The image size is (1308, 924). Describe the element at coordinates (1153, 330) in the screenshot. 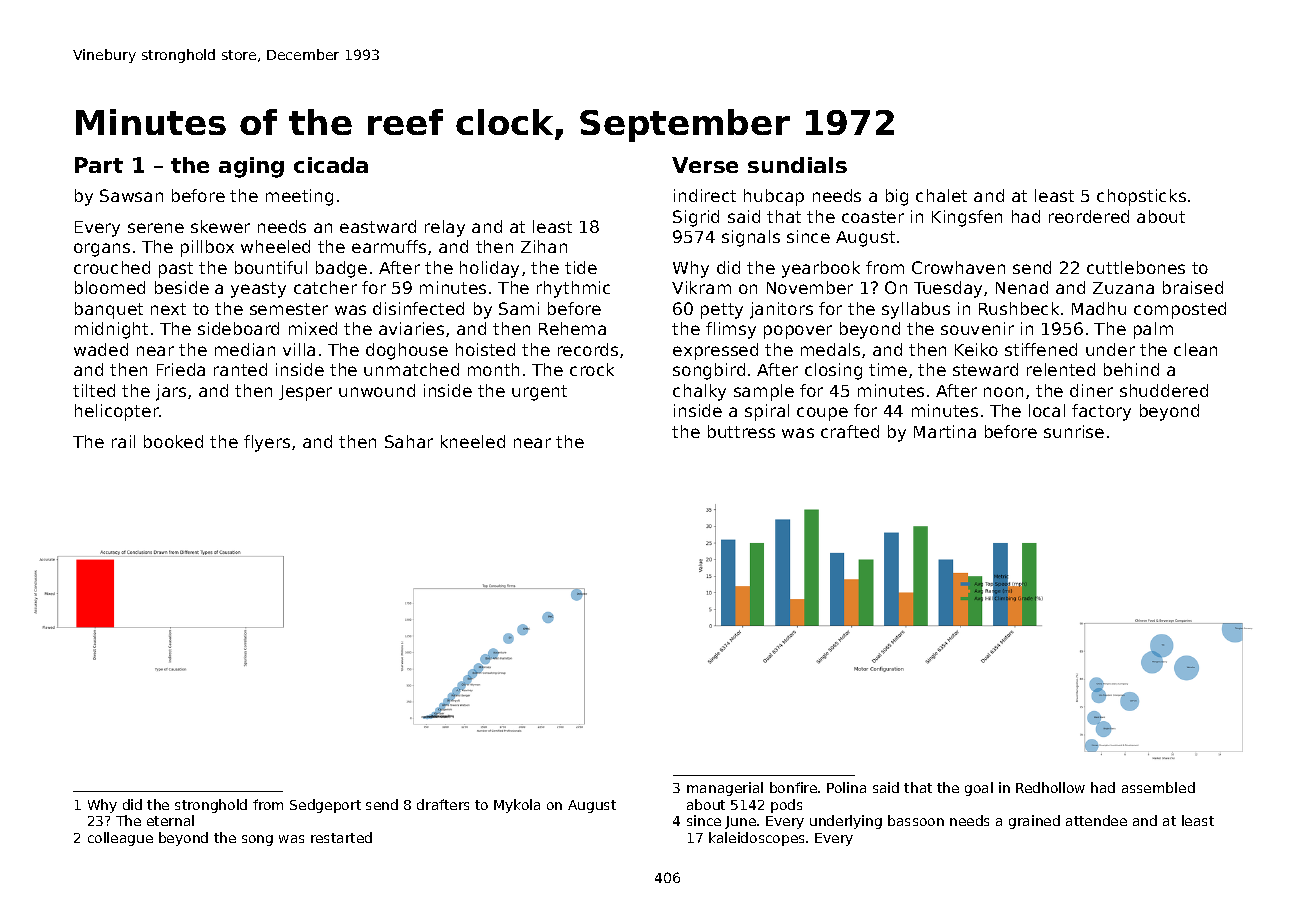

I see `palm` at that location.
